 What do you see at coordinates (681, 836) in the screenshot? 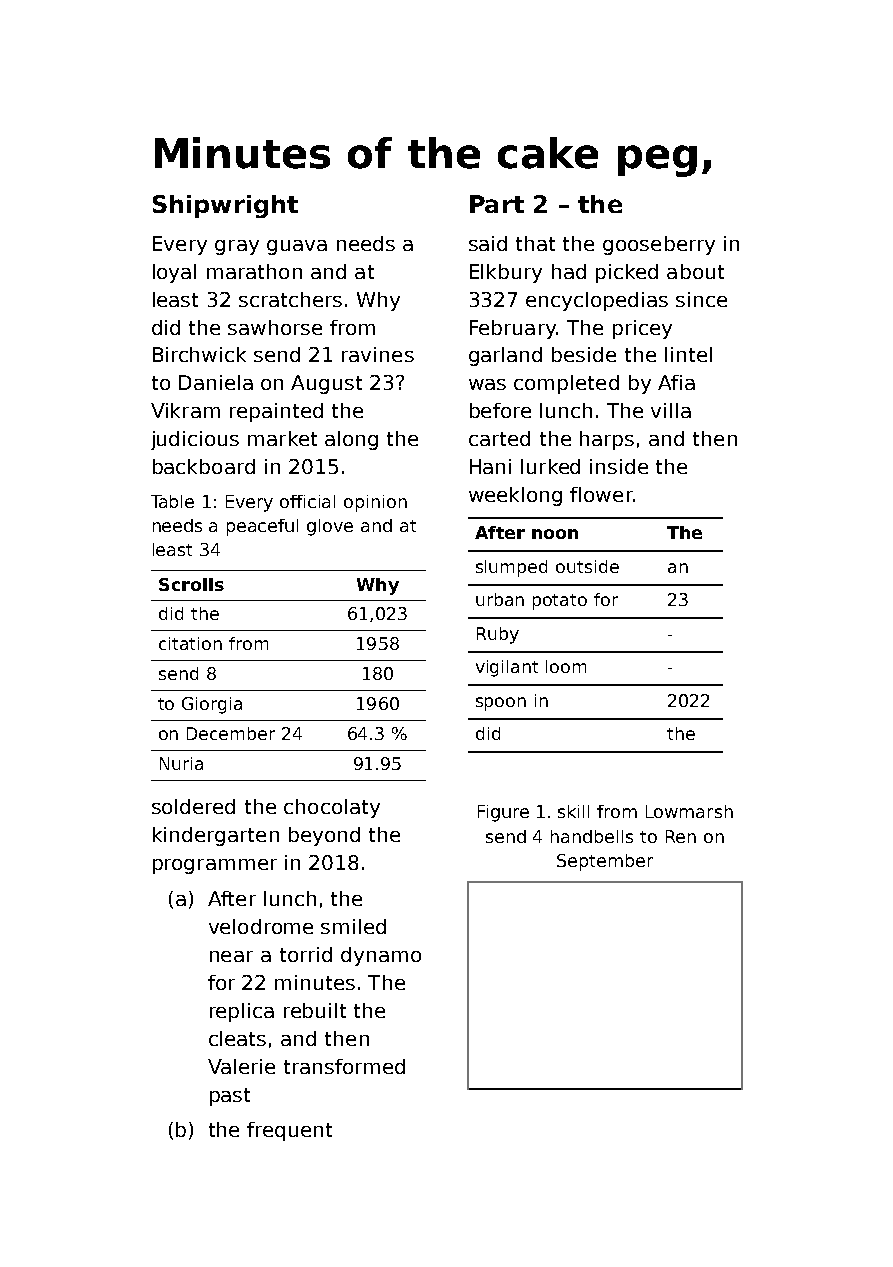
I see `Ren` at bounding box center [681, 836].
